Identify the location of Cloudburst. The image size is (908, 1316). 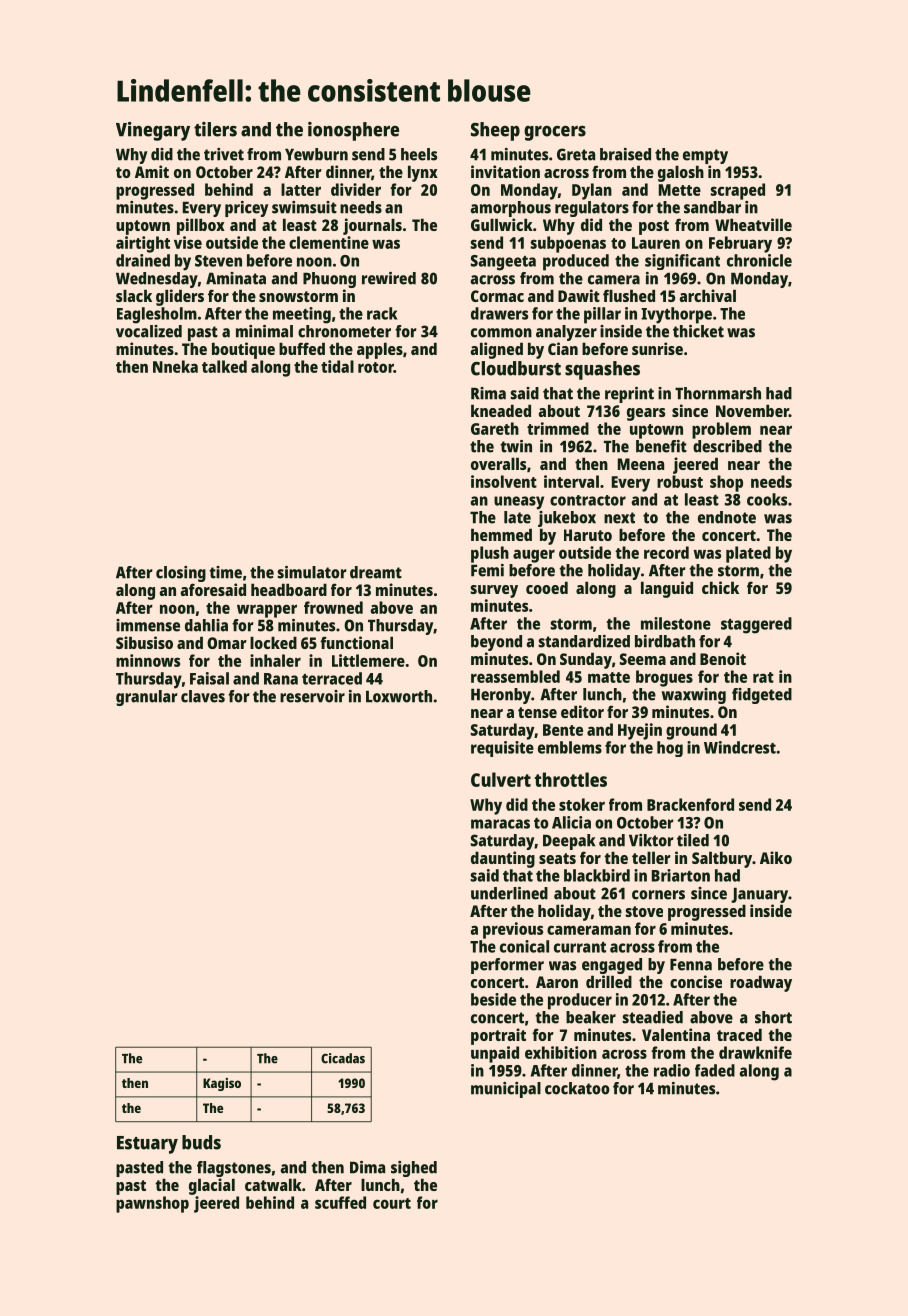
(516, 368).
